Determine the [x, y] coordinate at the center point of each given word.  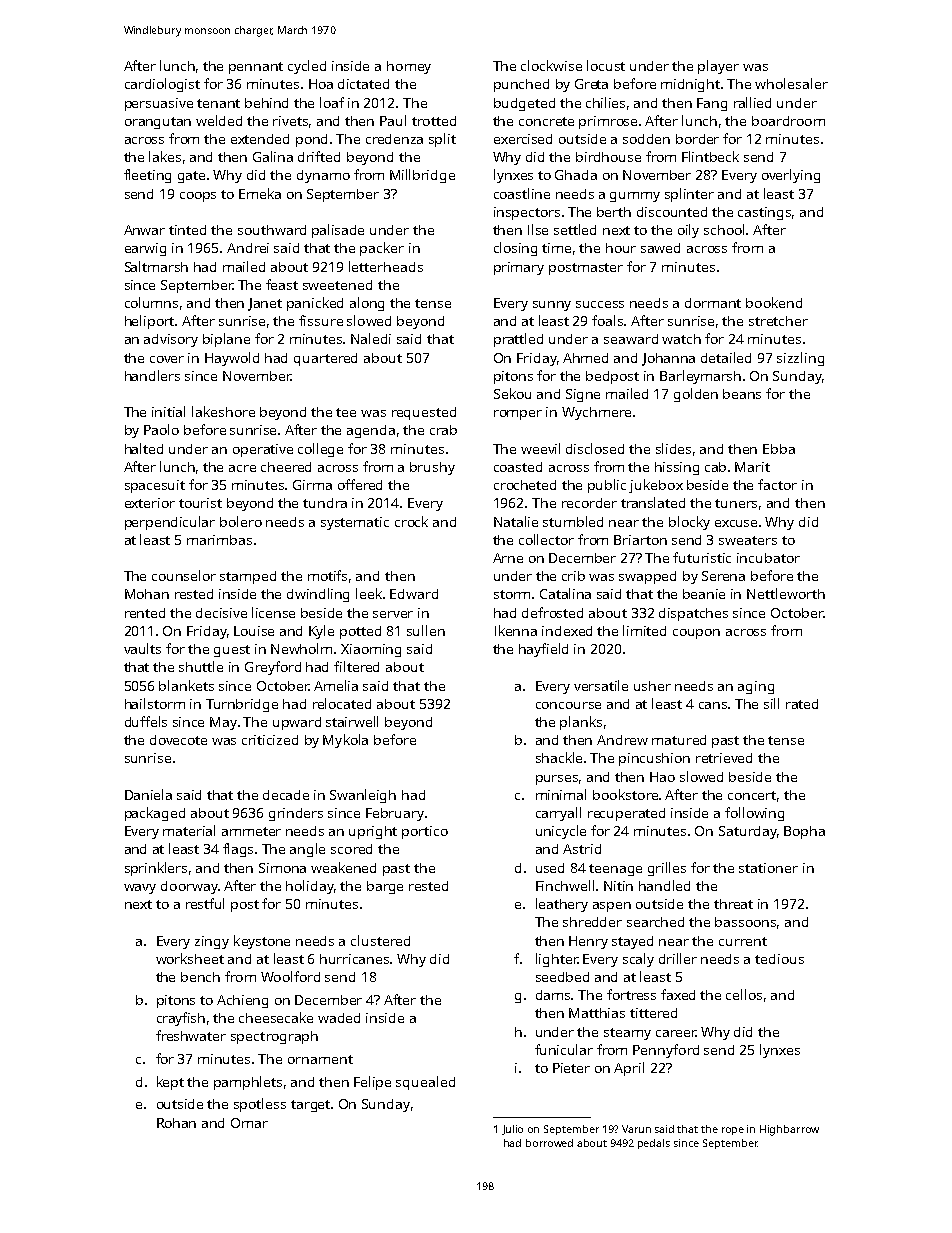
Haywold [232, 359]
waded [339, 1018]
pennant [256, 68]
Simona [282, 868]
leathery [562, 905]
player [718, 67]
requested [424, 413]
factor [777, 484]
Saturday [748, 832]
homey [409, 67]
